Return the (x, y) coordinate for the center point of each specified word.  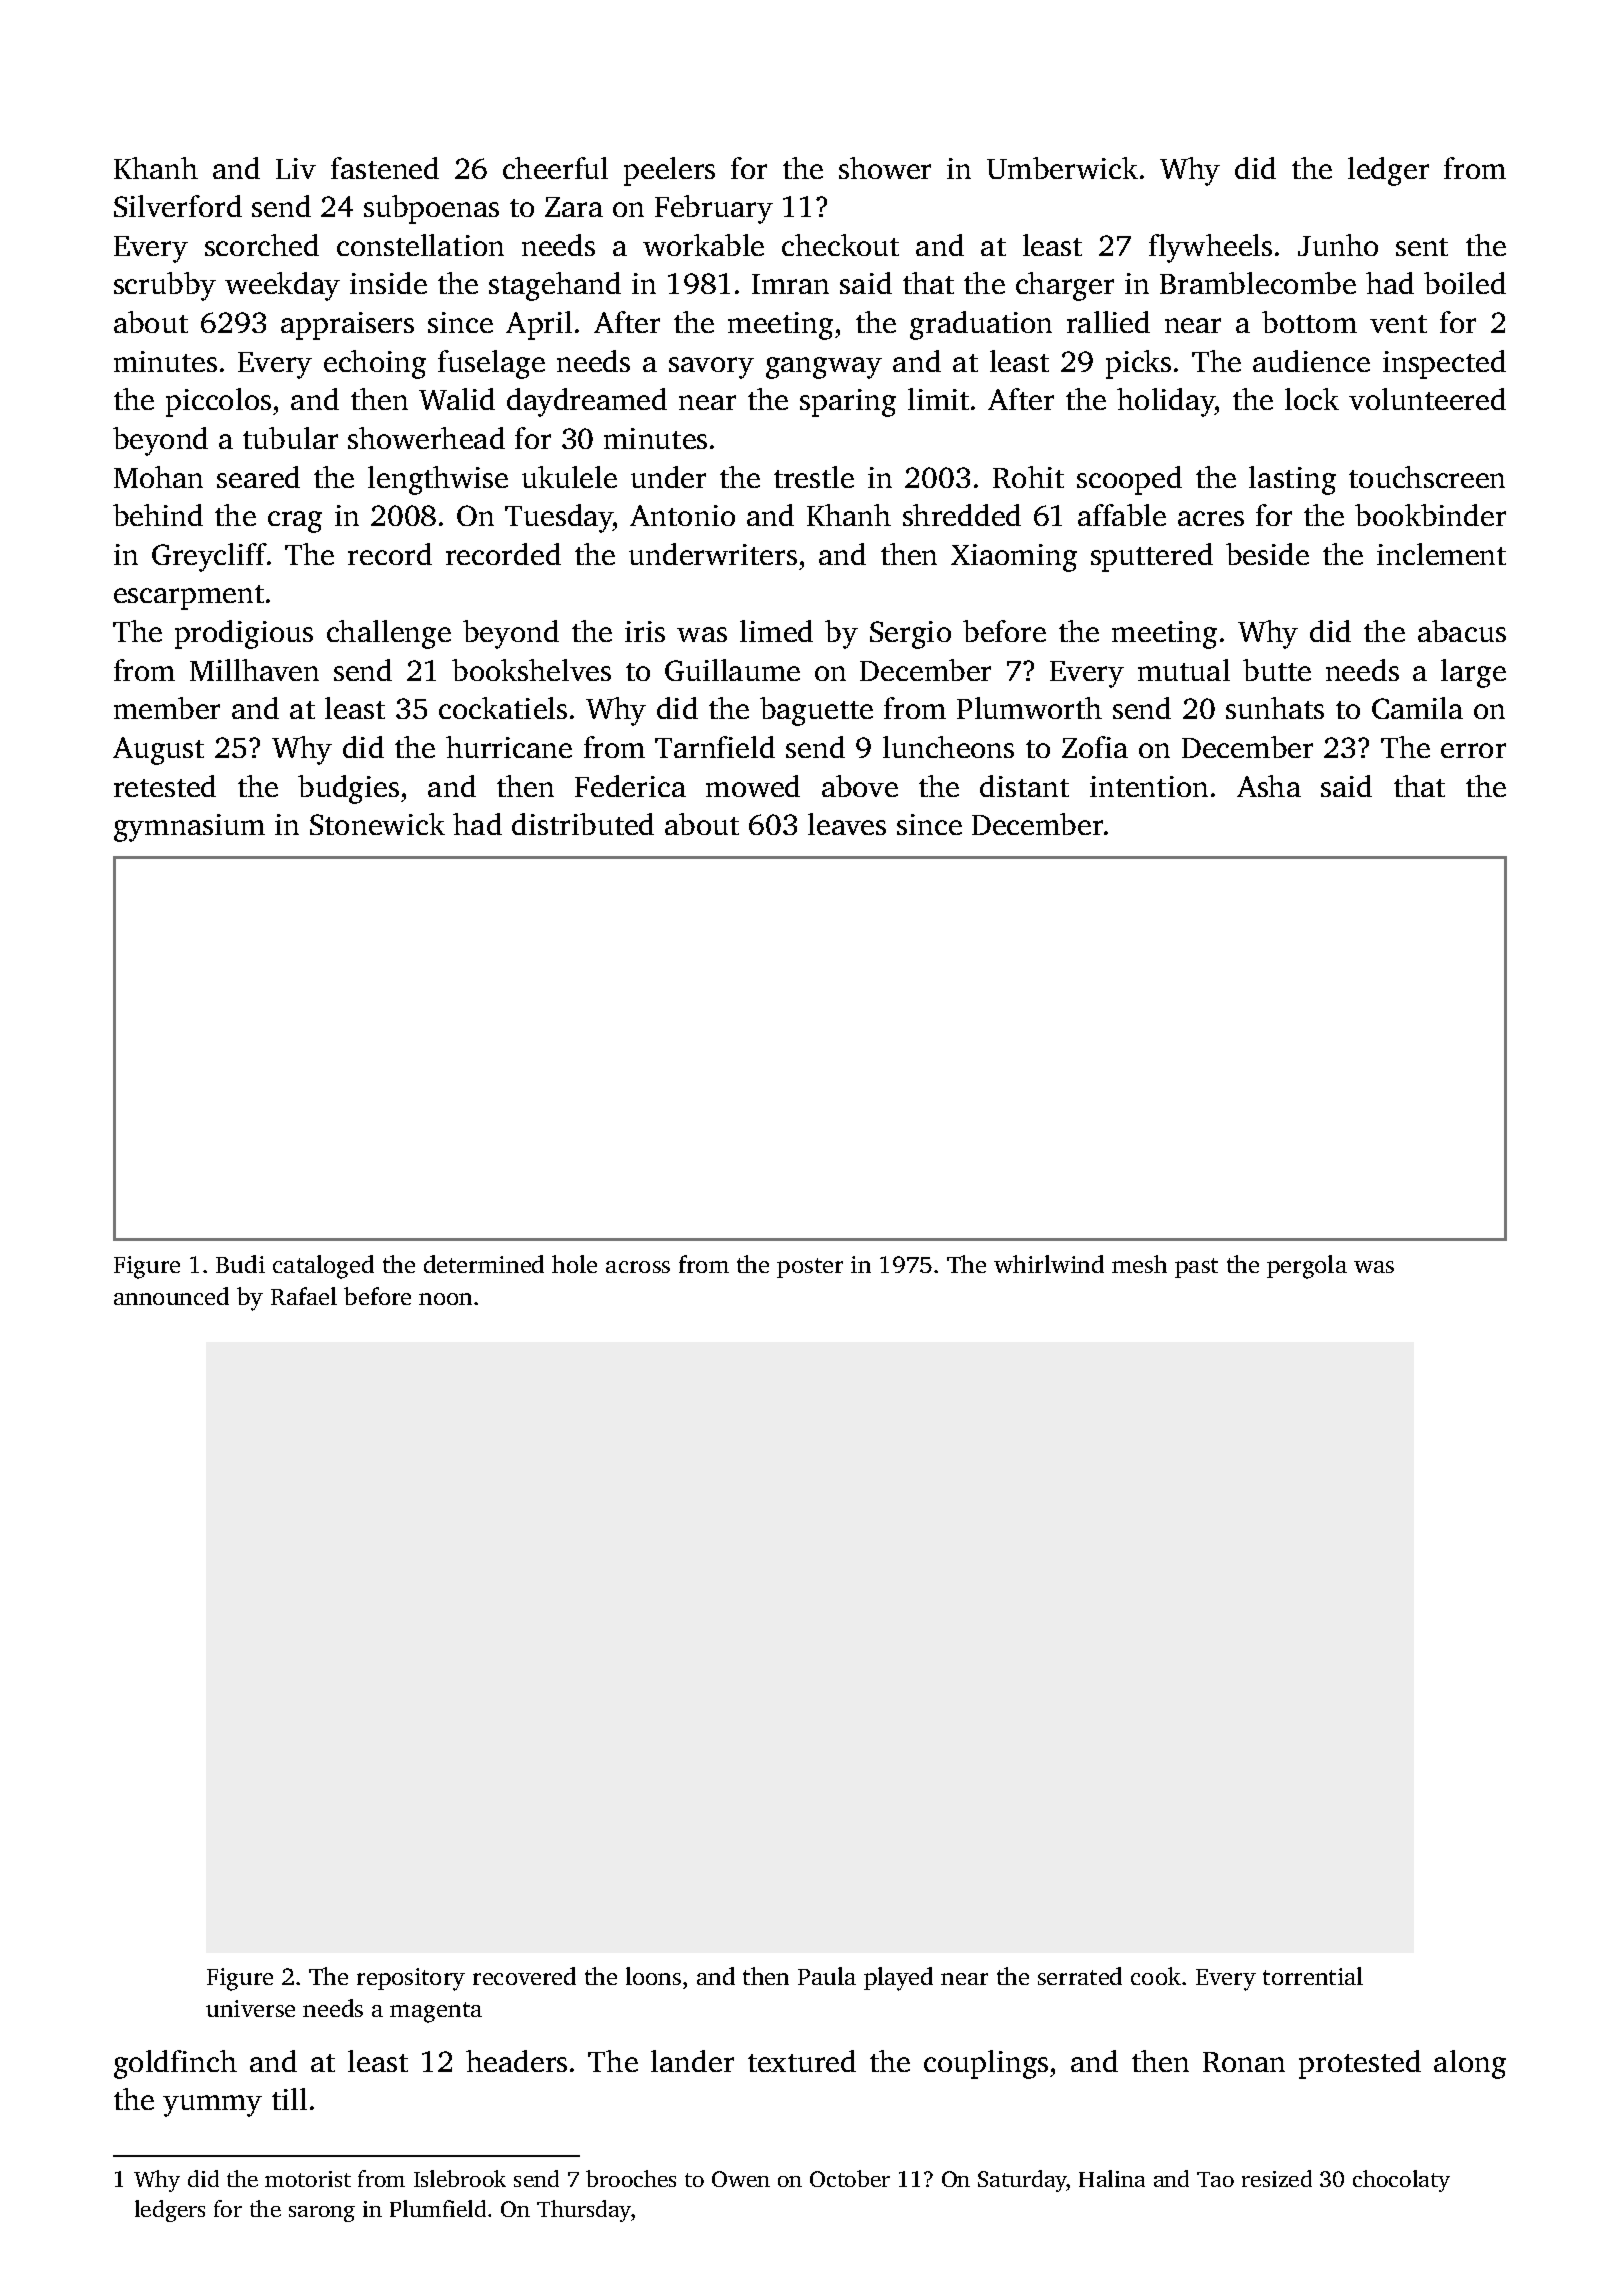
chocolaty (1401, 2181)
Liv (296, 168)
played (898, 1979)
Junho (1338, 245)
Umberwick (1062, 168)
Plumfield (438, 2208)
